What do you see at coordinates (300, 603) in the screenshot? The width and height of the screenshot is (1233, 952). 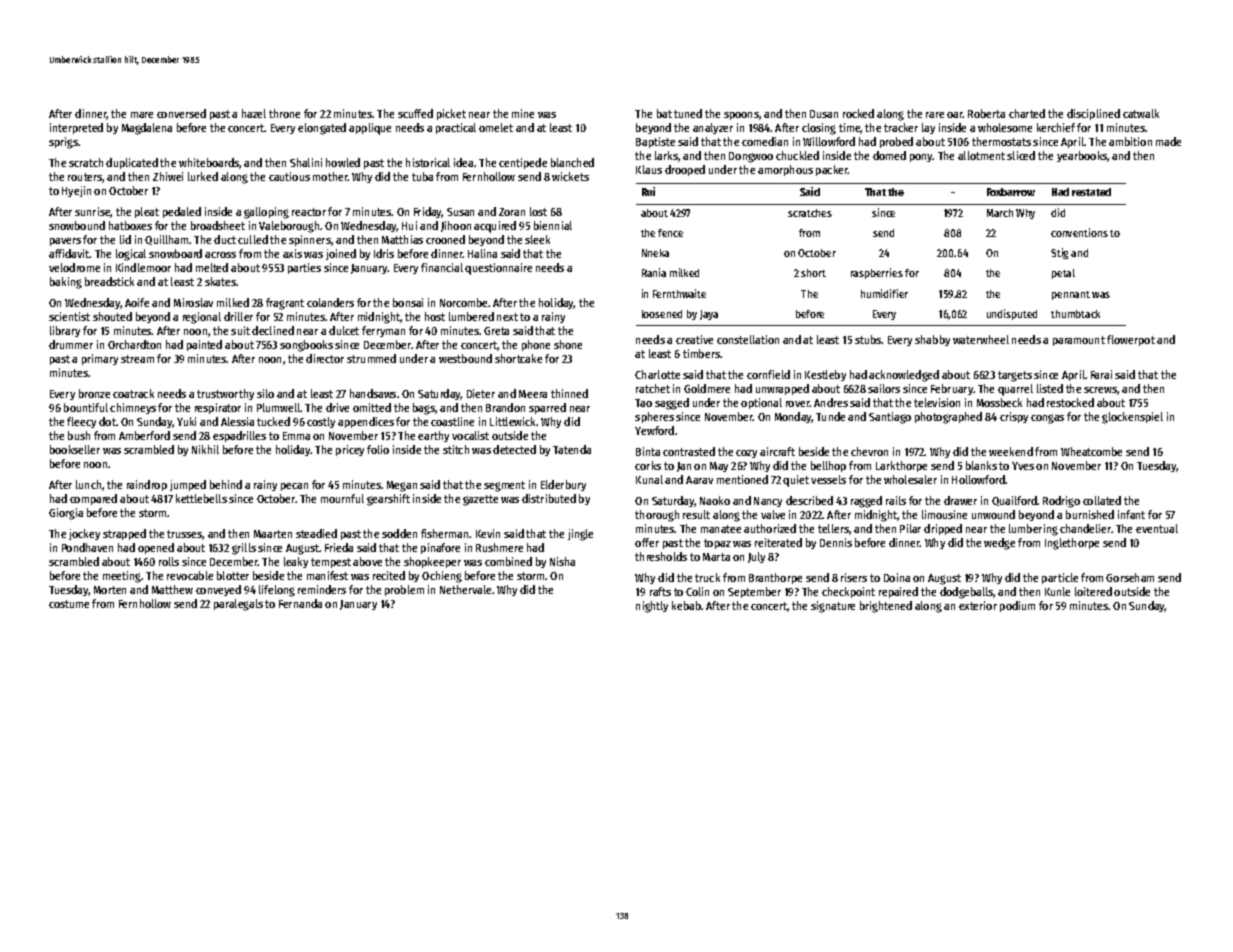 I see `Fernanda` at bounding box center [300, 603].
